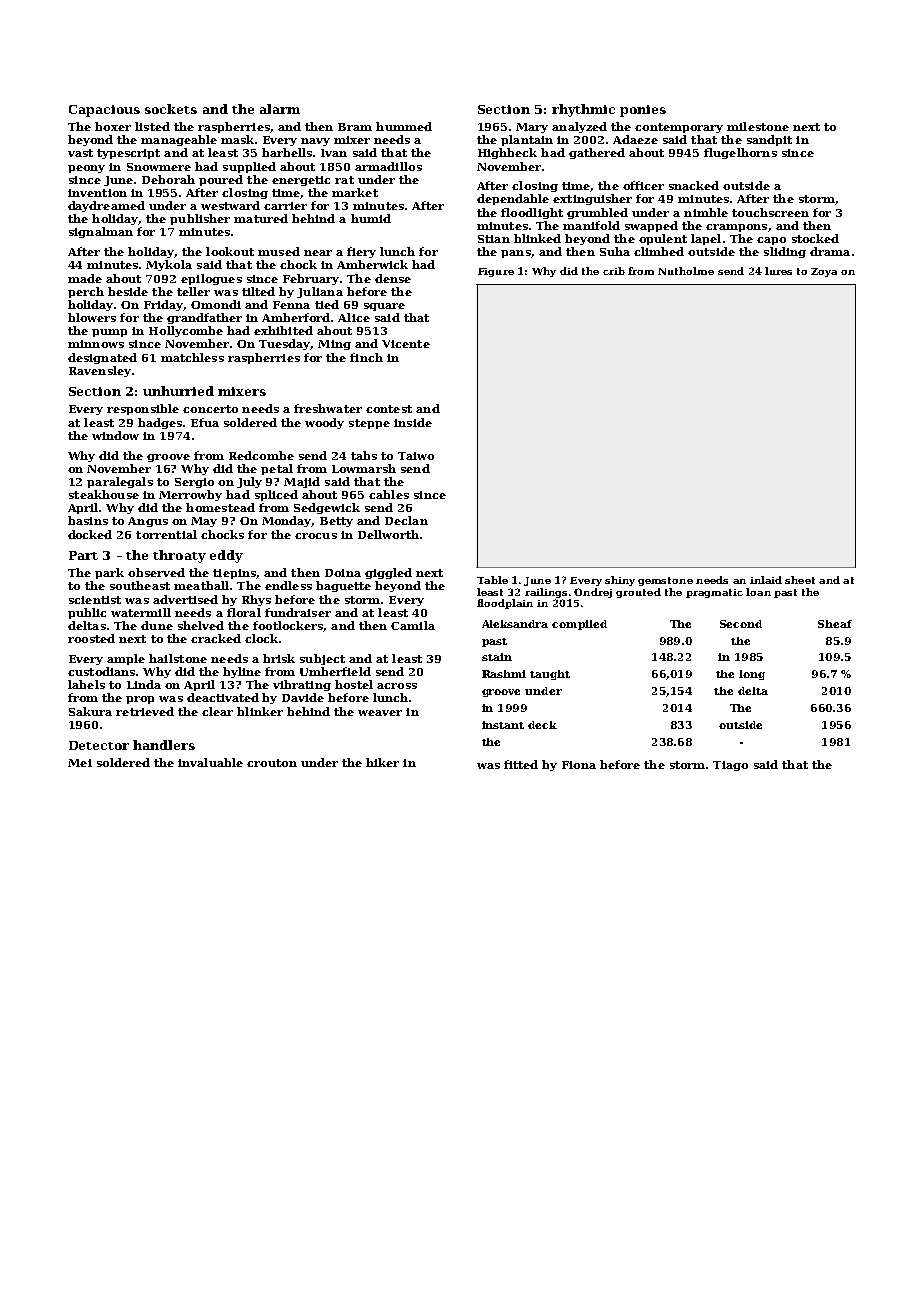 Image resolution: width=924 pixels, height=1308 pixels. Describe the element at coordinates (104, 494) in the page. I see `steakhouse` at that location.
